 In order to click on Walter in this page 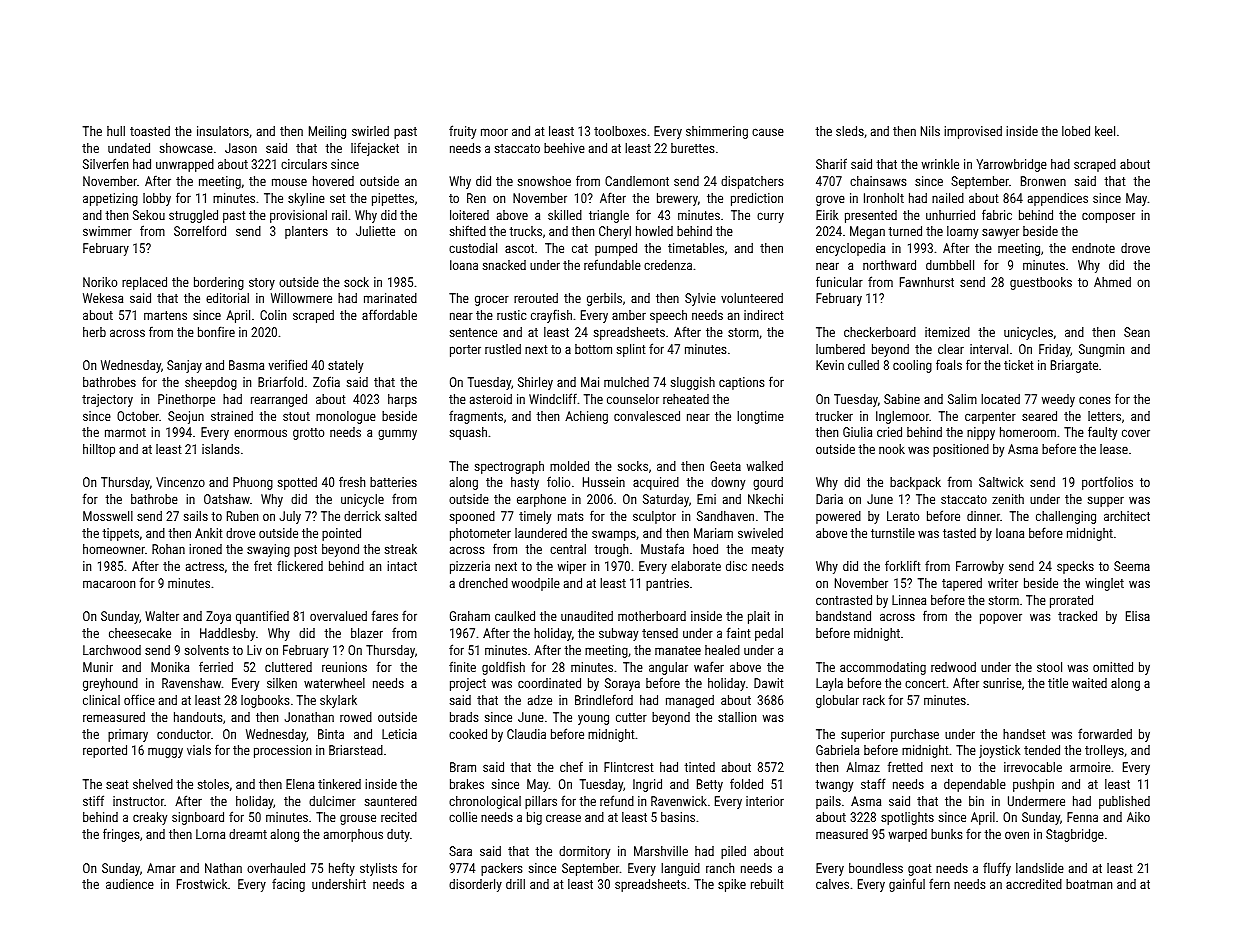, I will do `click(162, 616)`.
